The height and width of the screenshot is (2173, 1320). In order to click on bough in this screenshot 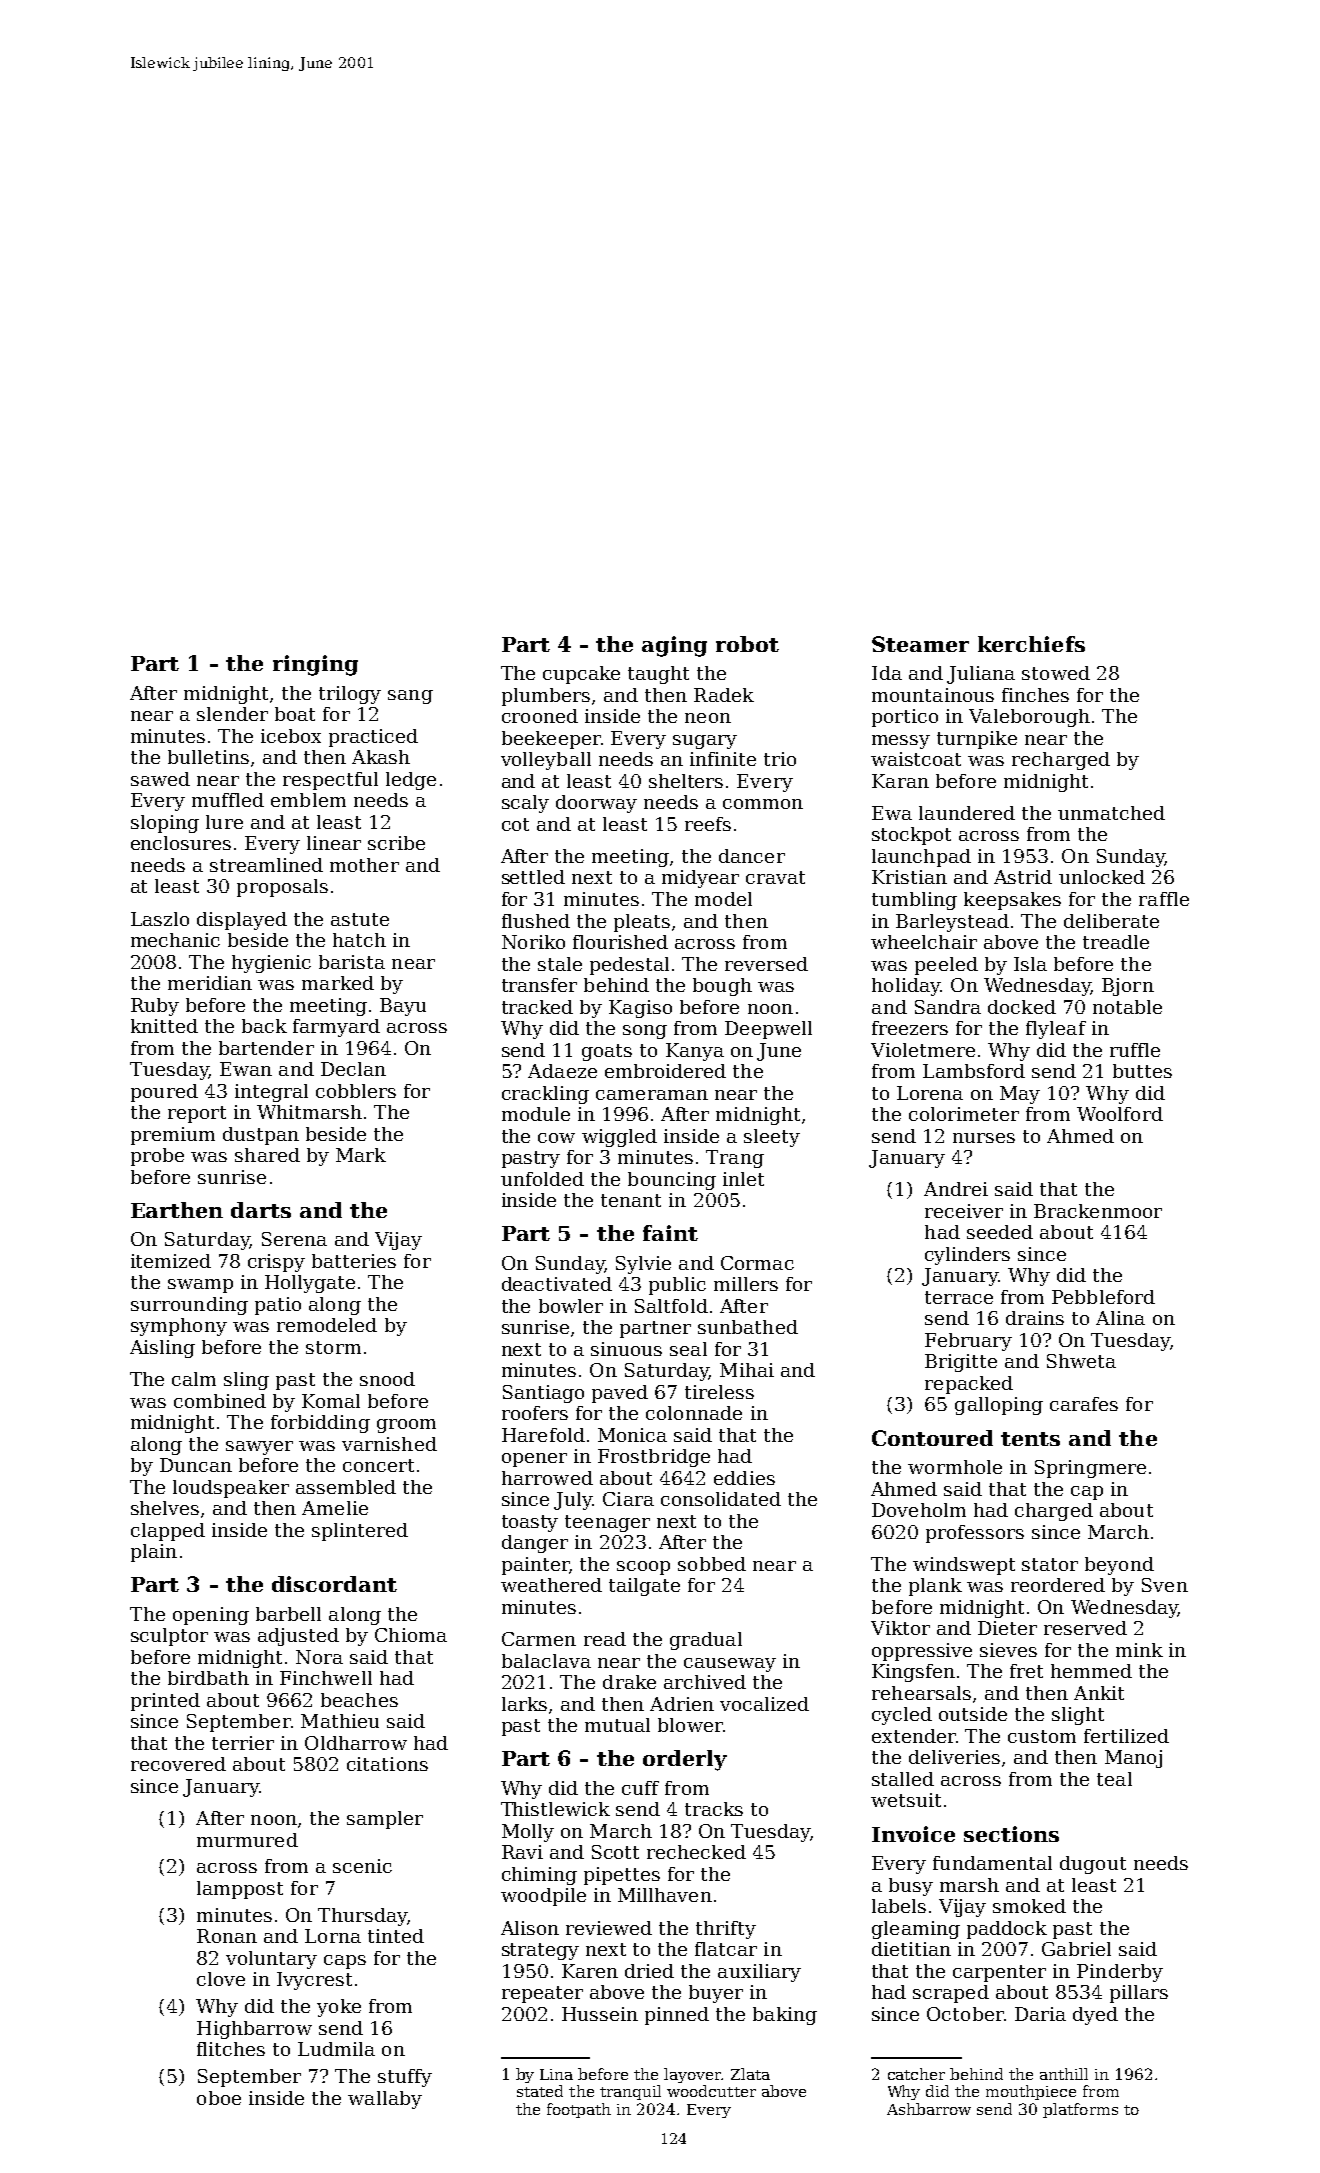, I will do `click(722, 987)`.
